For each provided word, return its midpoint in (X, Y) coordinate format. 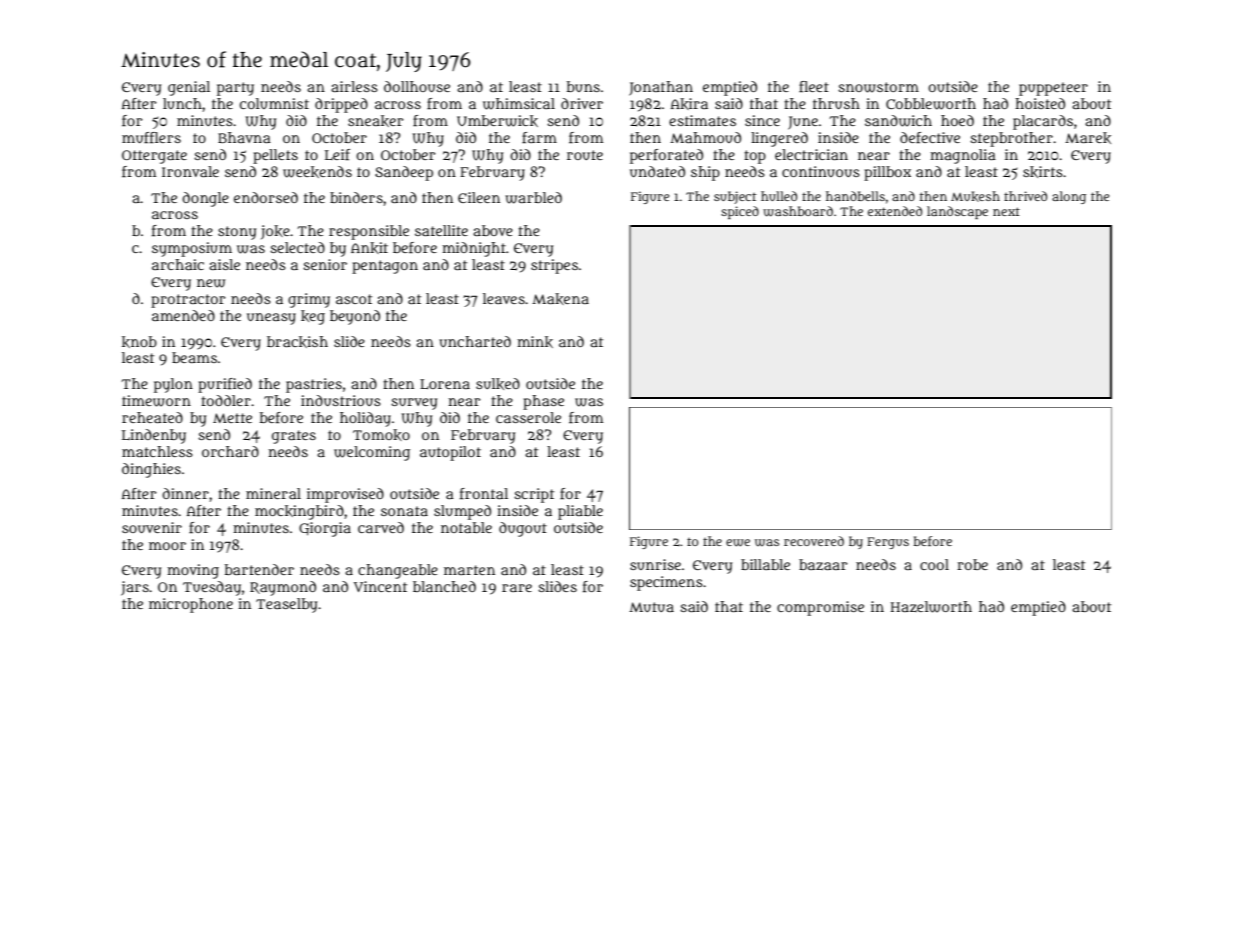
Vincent (380, 586)
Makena (560, 299)
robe (972, 564)
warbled (533, 198)
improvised (345, 495)
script (534, 495)
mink (535, 342)
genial (189, 88)
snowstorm (878, 87)
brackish (297, 342)
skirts (1043, 172)
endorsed (266, 197)
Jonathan (661, 88)
